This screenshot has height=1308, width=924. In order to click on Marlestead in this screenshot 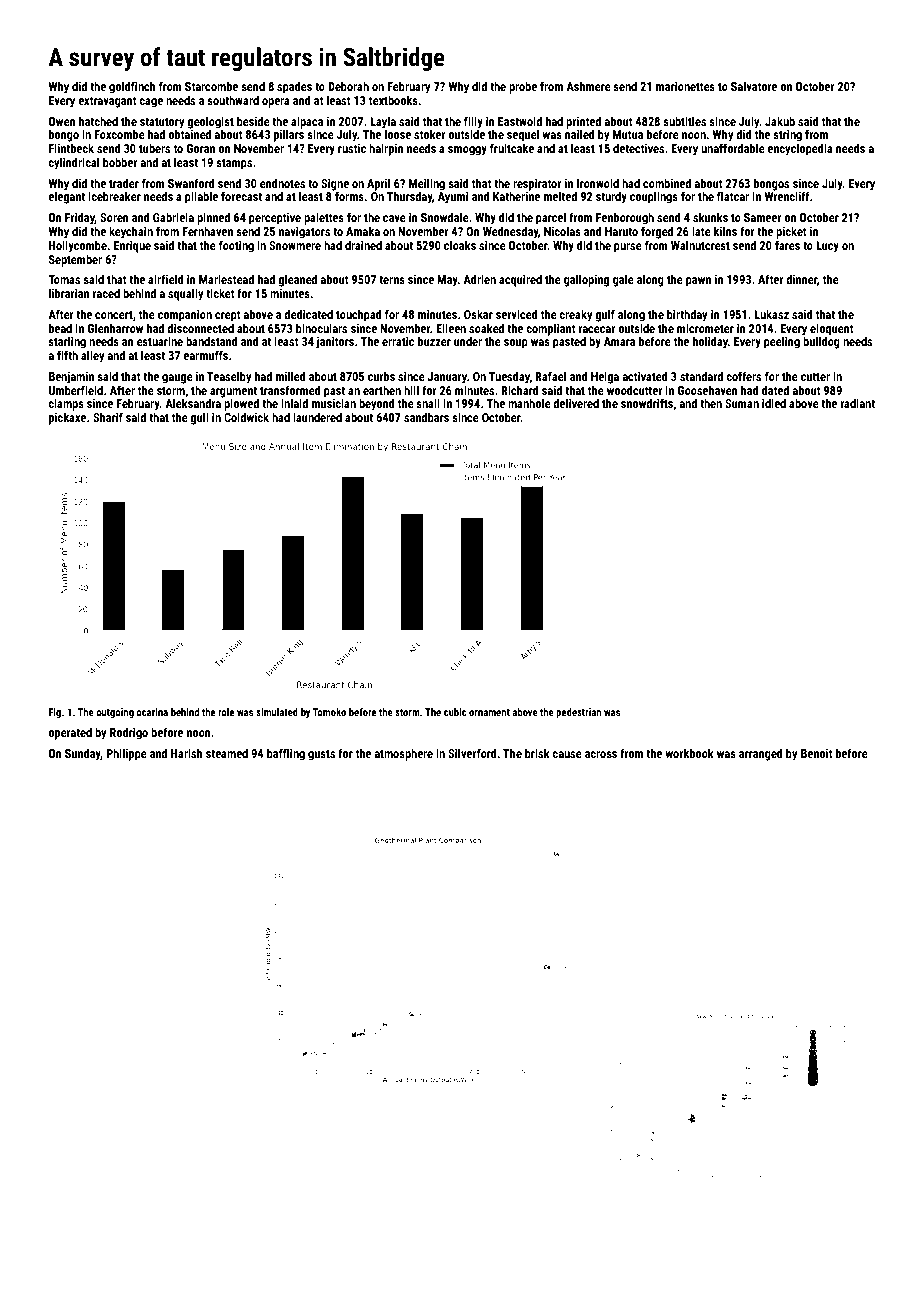, I will do `click(226, 279)`.
